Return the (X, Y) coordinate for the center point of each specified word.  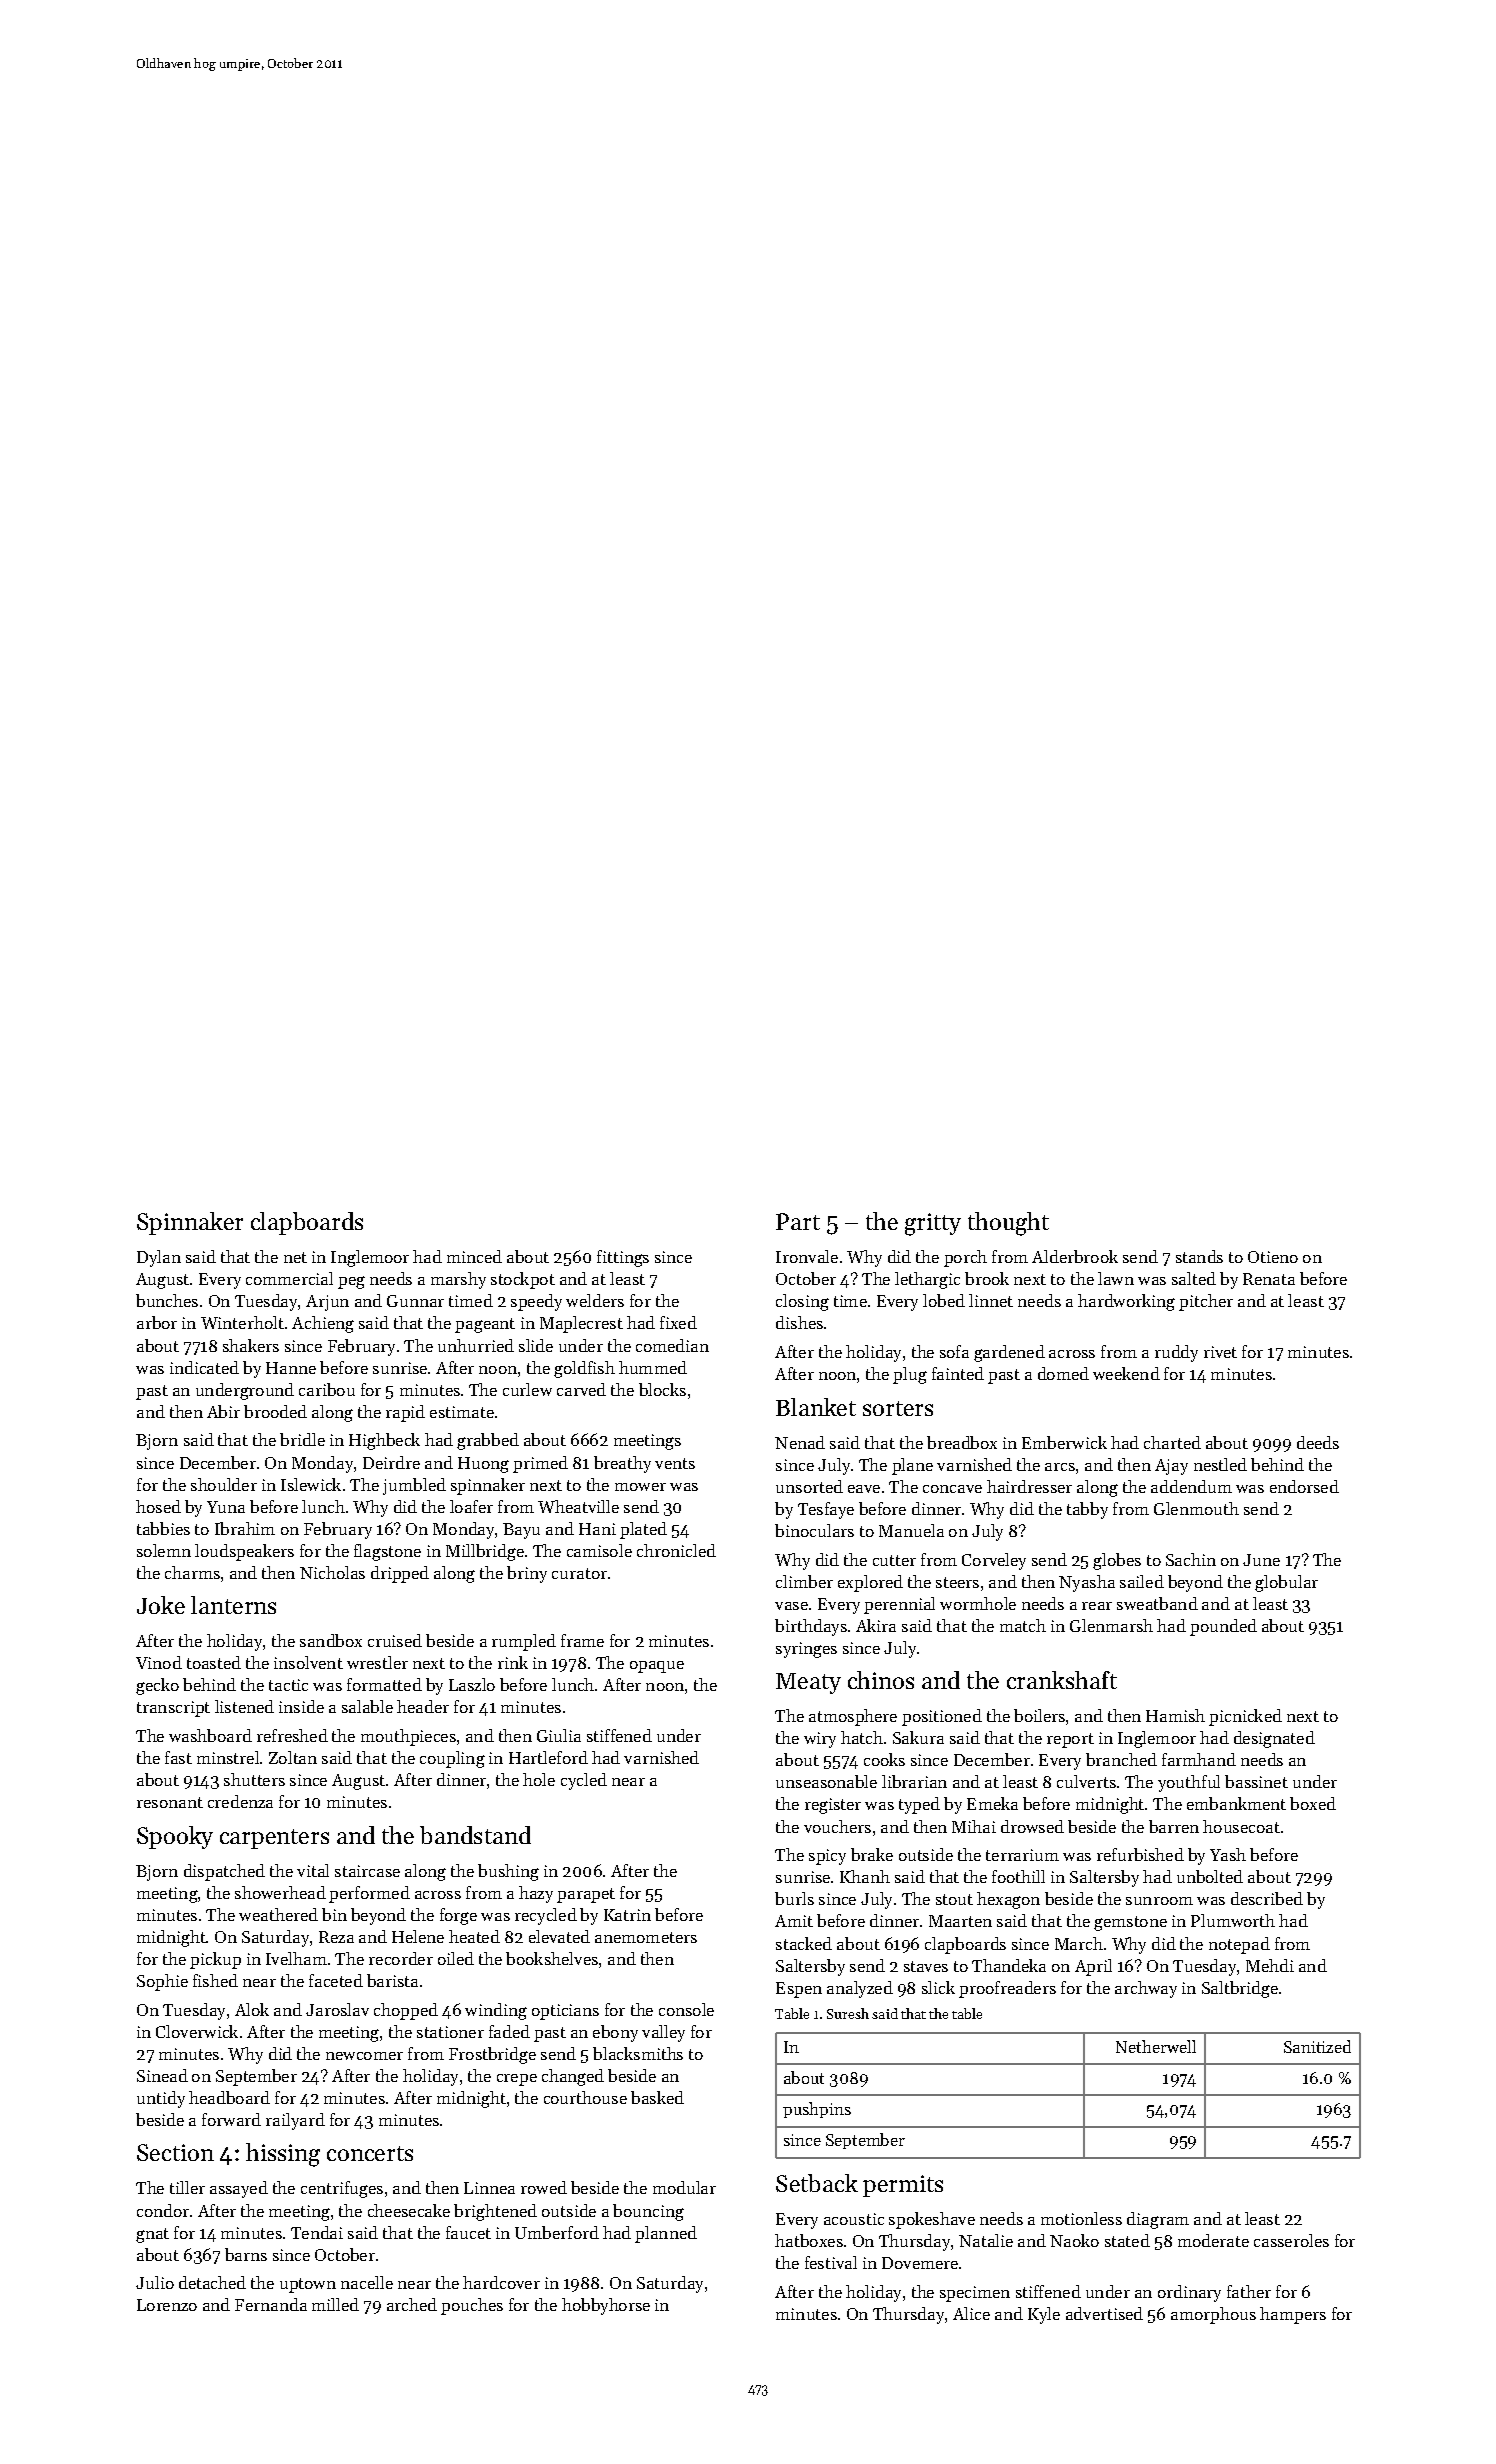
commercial (289, 1278)
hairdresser (1029, 1486)
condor (163, 2210)
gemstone (1130, 1923)
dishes (799, 1322)
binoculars (814, 1530)
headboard (229, 2097)
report (1070, 1740)
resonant (170, 1802)
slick (938, 1987)
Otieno (1273, 1257)
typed (919, 1805)
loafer (471, 1506)
